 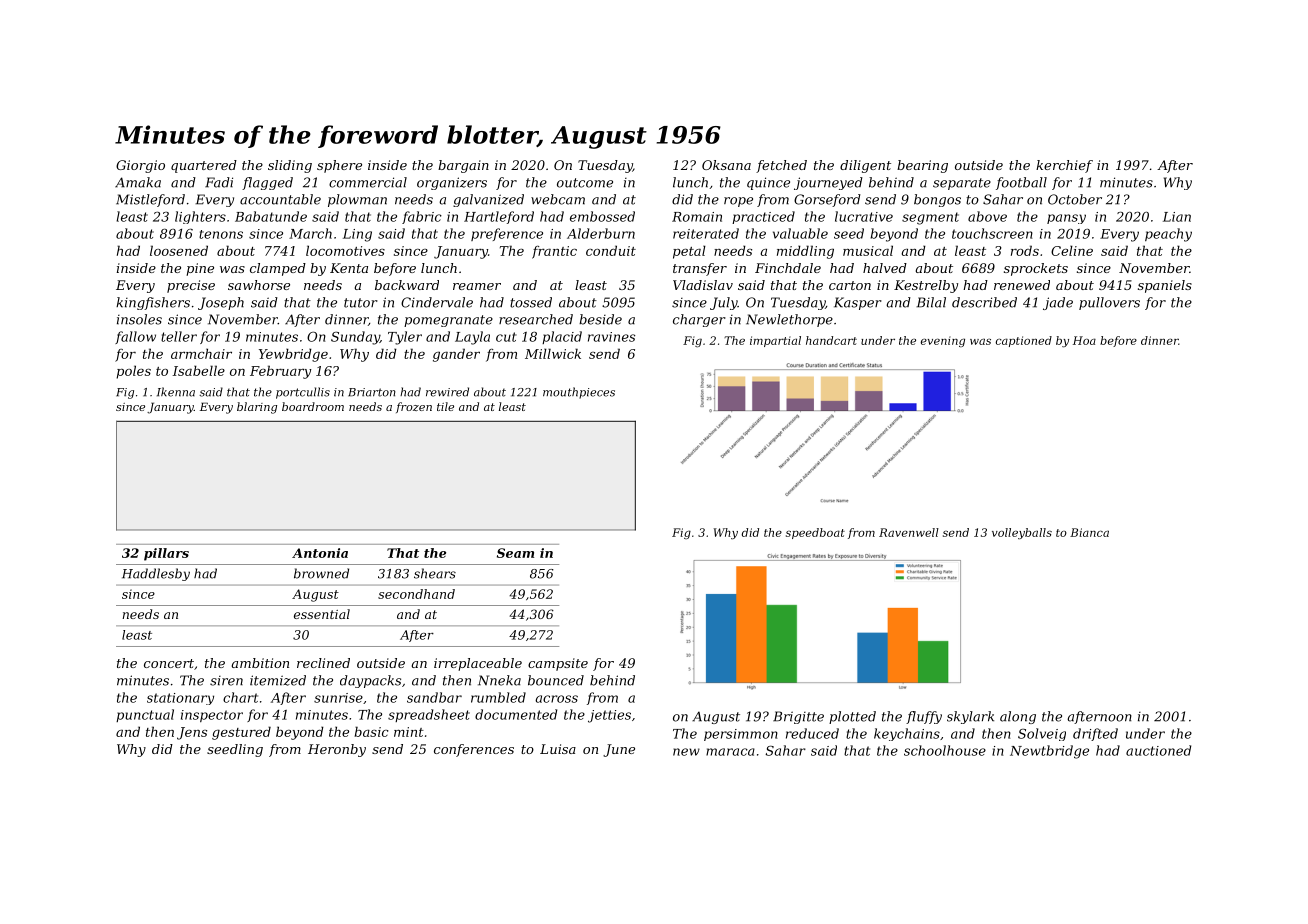 I want to click on gestured, so click(x=241, y=733).
